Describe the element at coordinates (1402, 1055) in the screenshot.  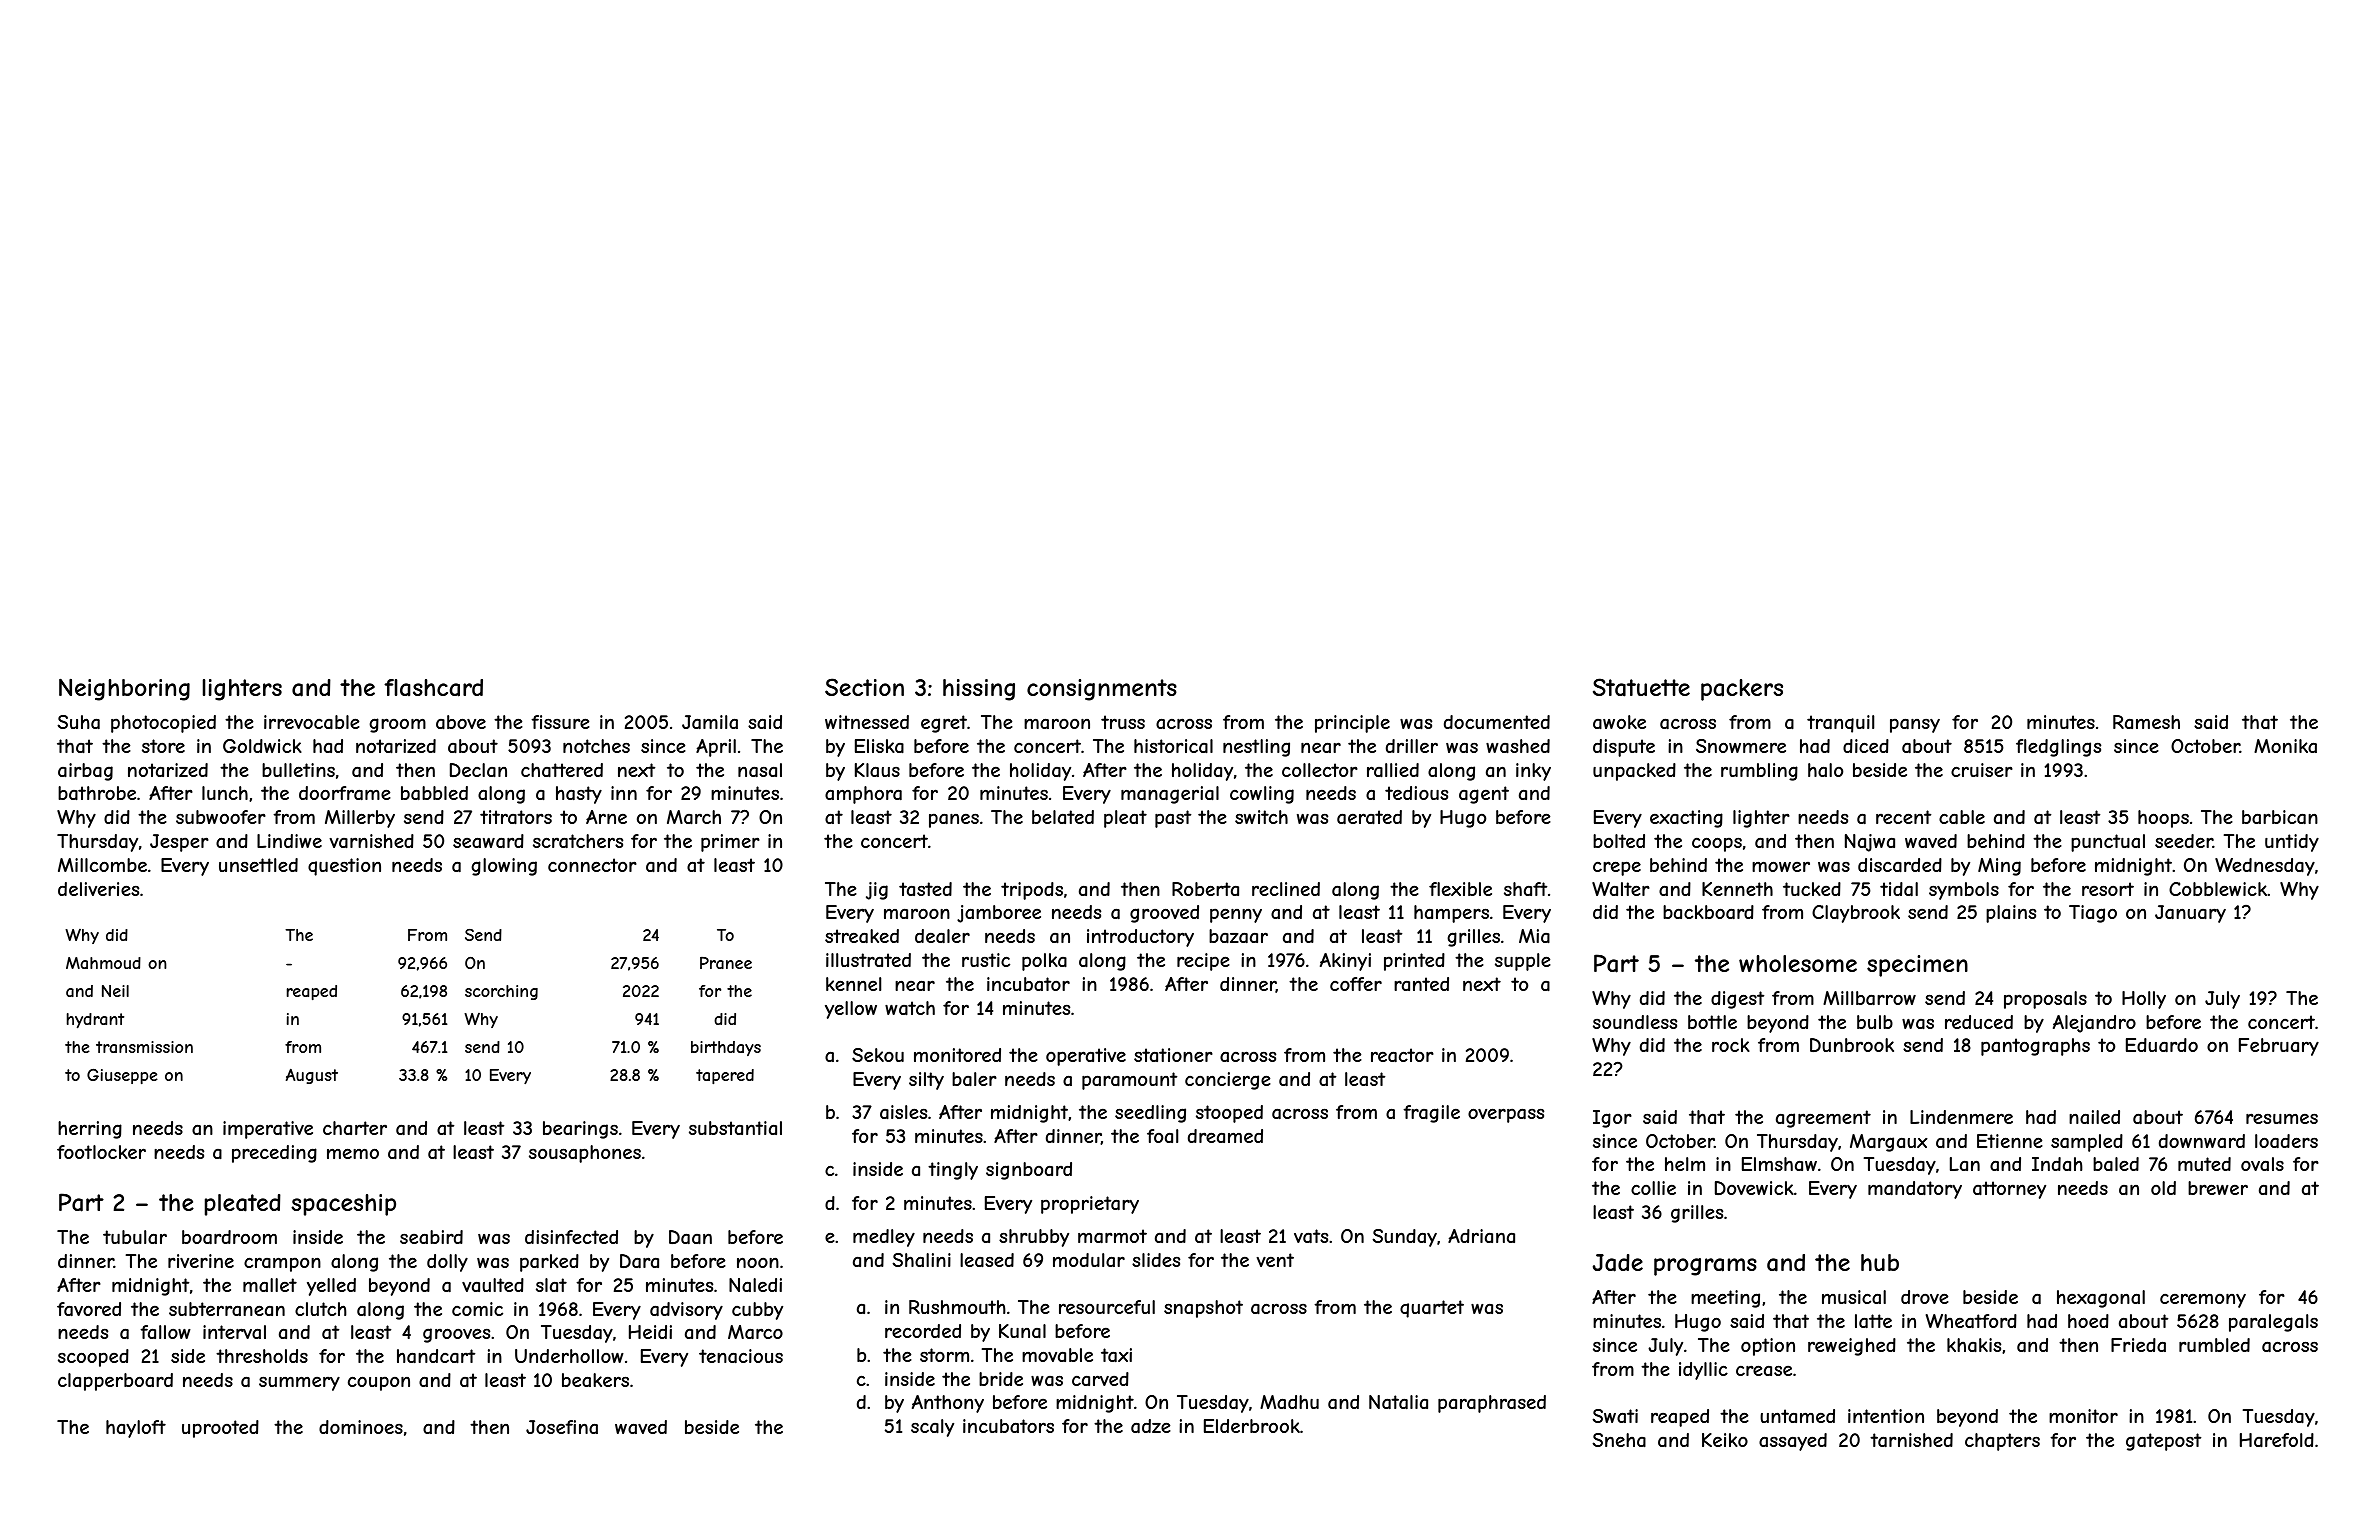
I see `reactor` at that location.
